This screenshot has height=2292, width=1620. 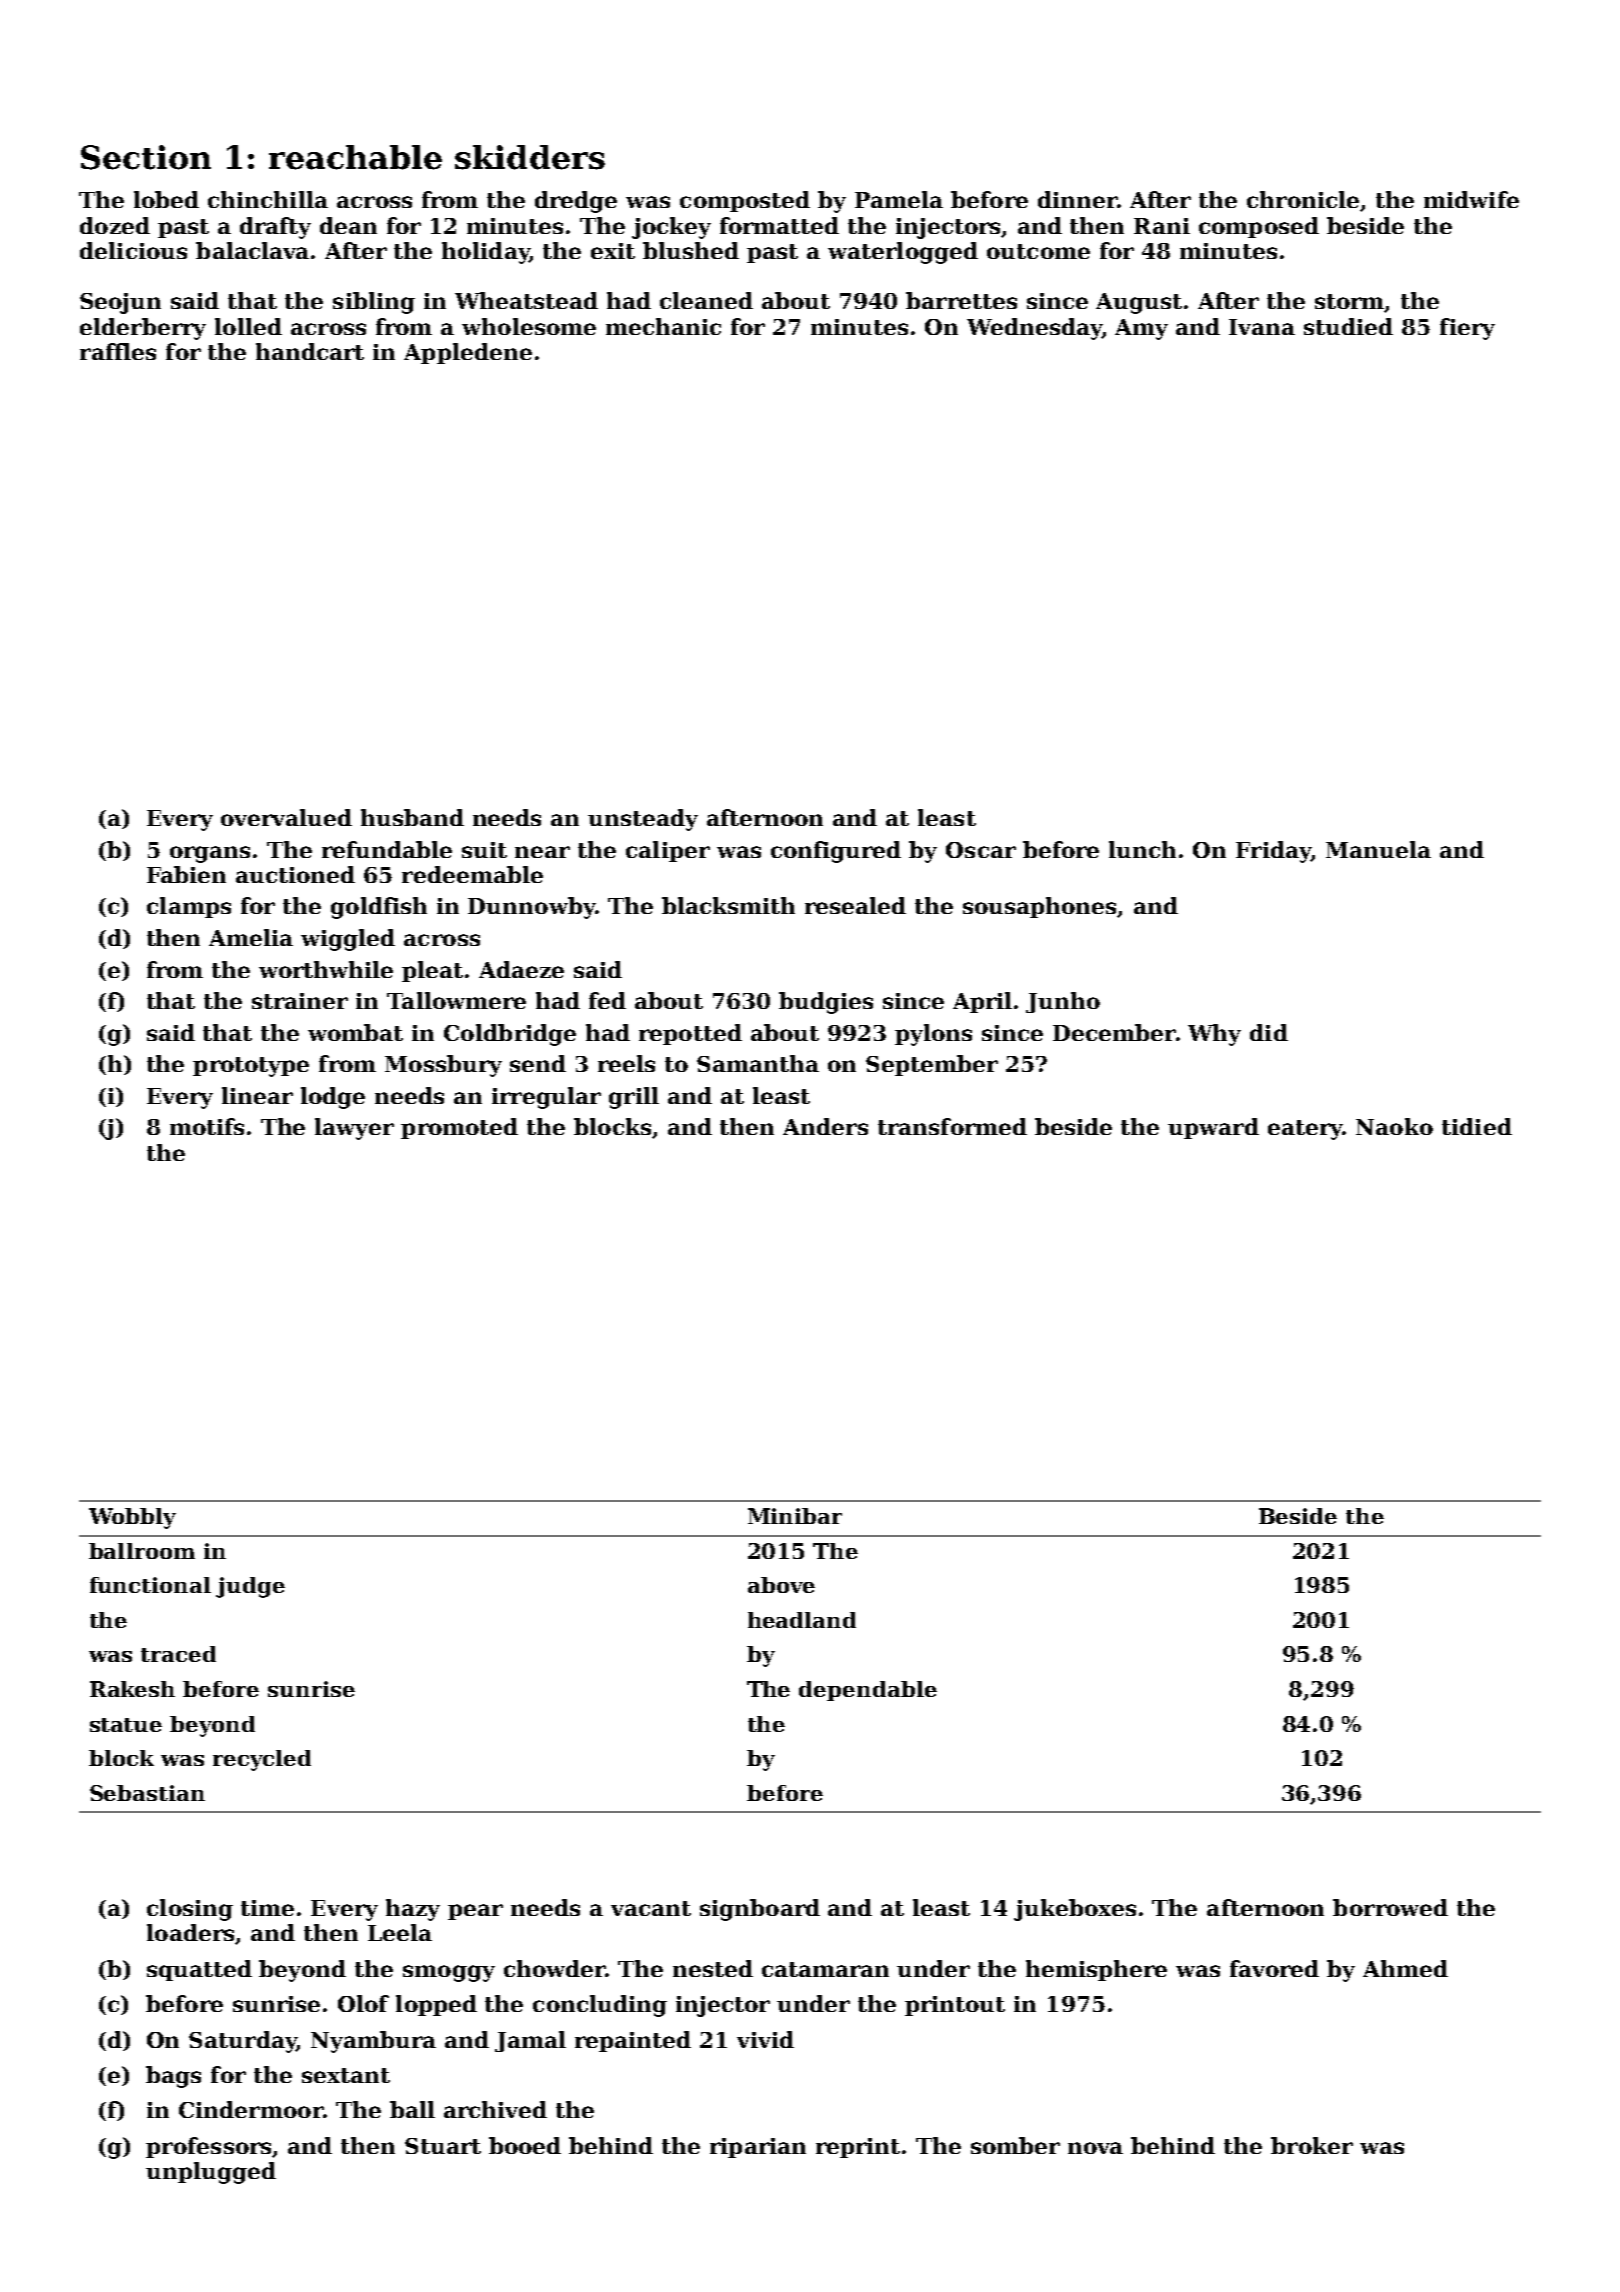 I want to click on borrowed, so click(x=1390, y=1907).
